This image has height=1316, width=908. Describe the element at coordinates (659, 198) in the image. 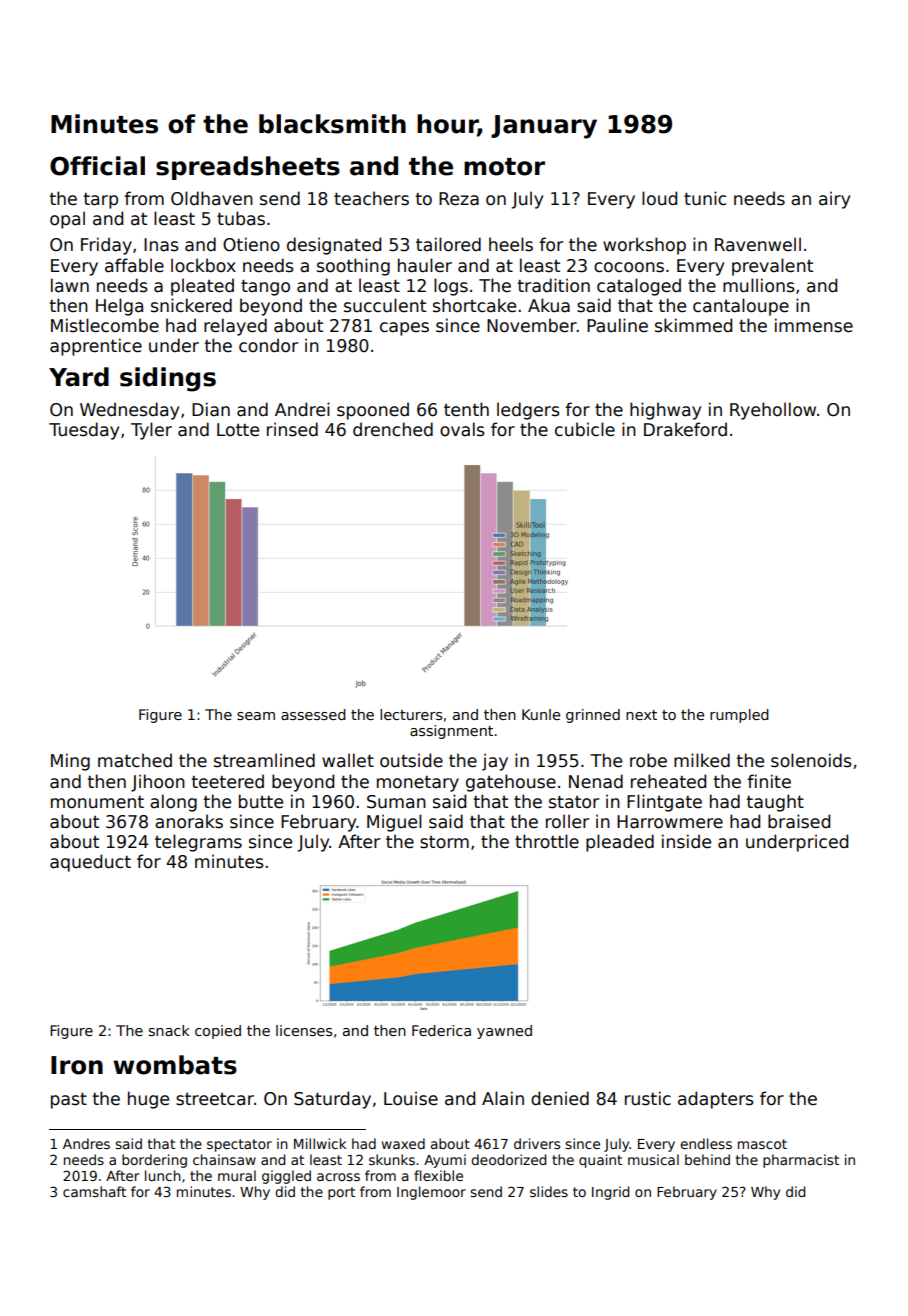

I see `loud` at that location.
